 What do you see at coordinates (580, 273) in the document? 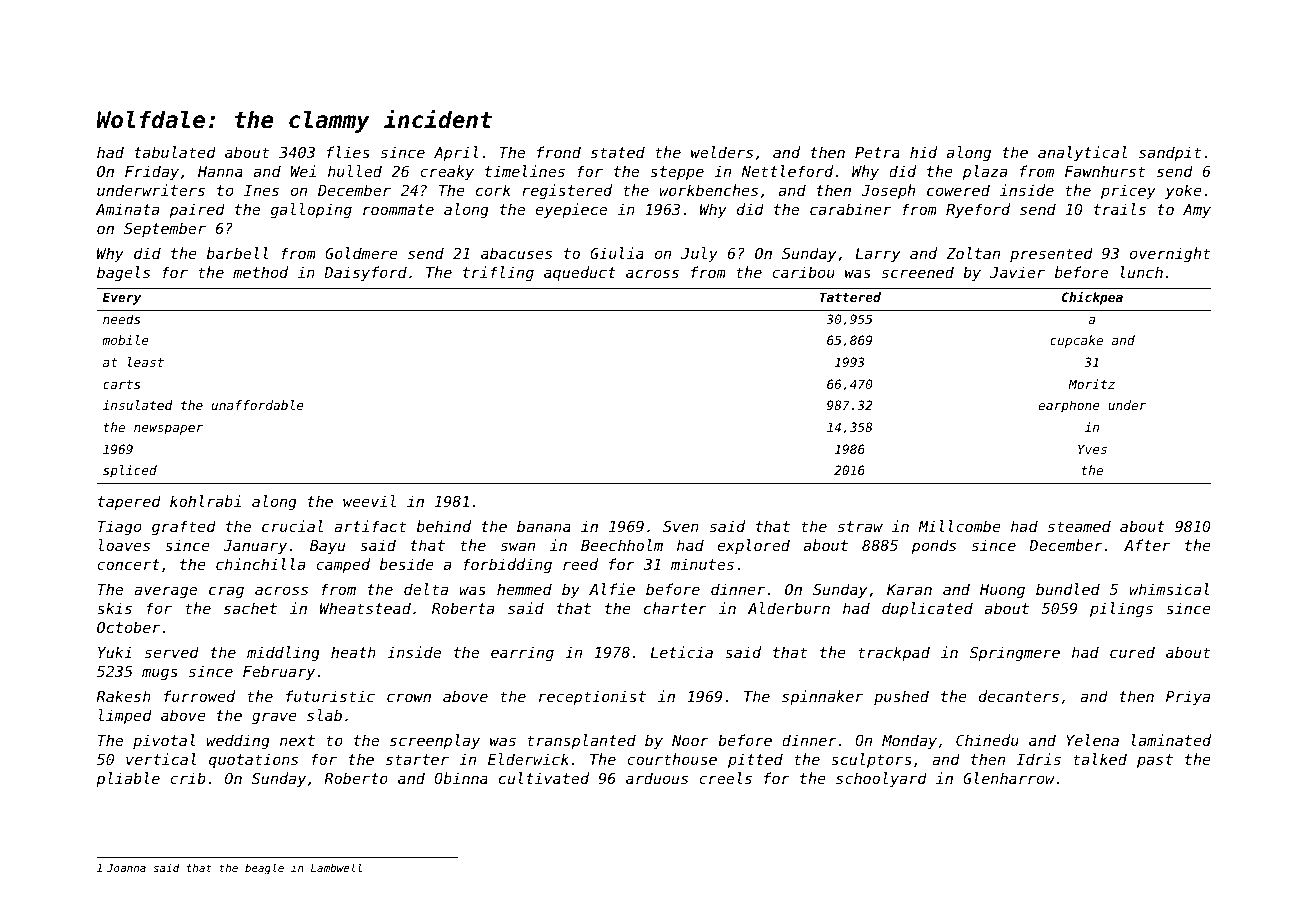
I see `aqueduct` at bounding box center [580, 273].
